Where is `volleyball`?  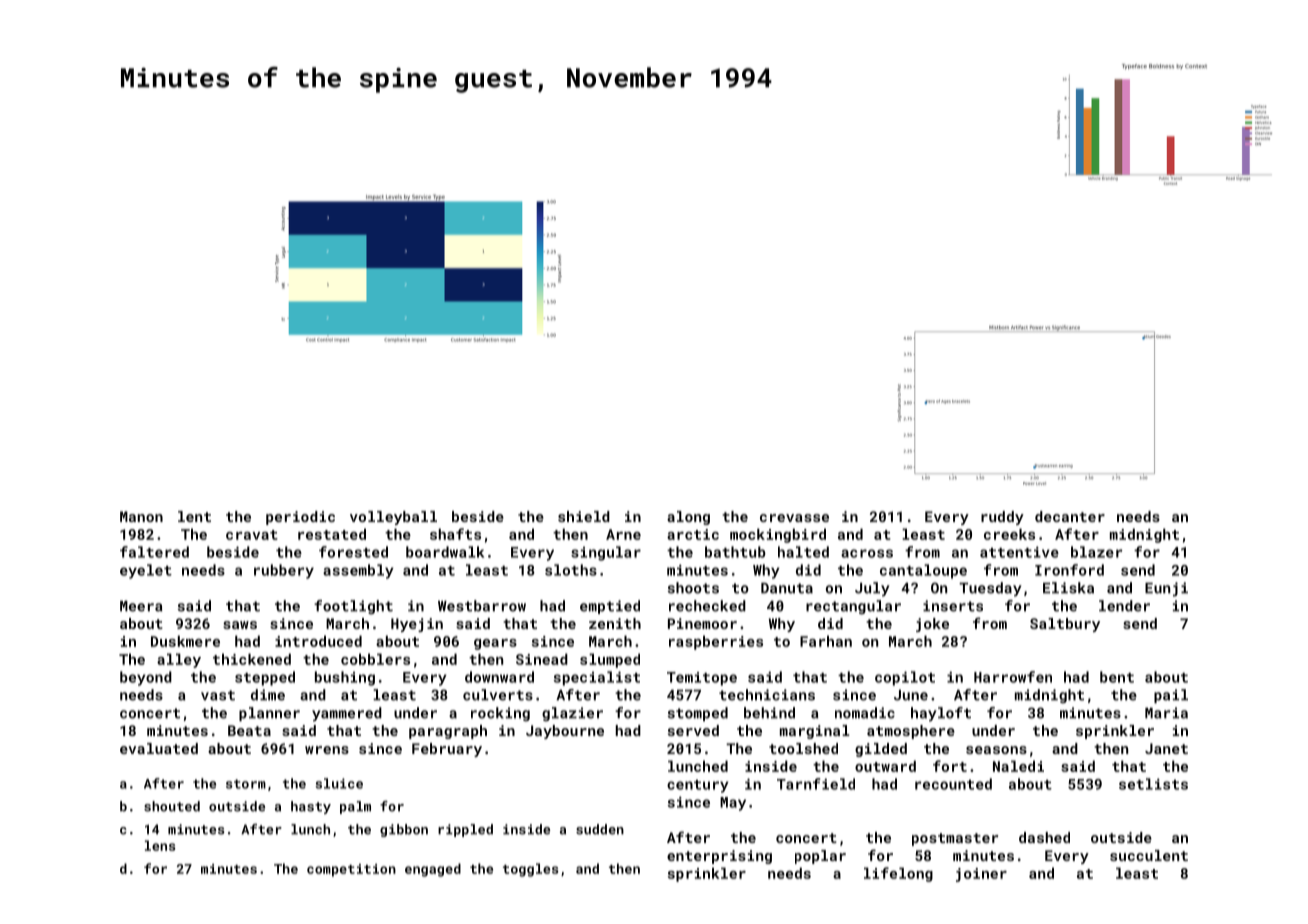
volleyball is located at coordinates (393, 518).
